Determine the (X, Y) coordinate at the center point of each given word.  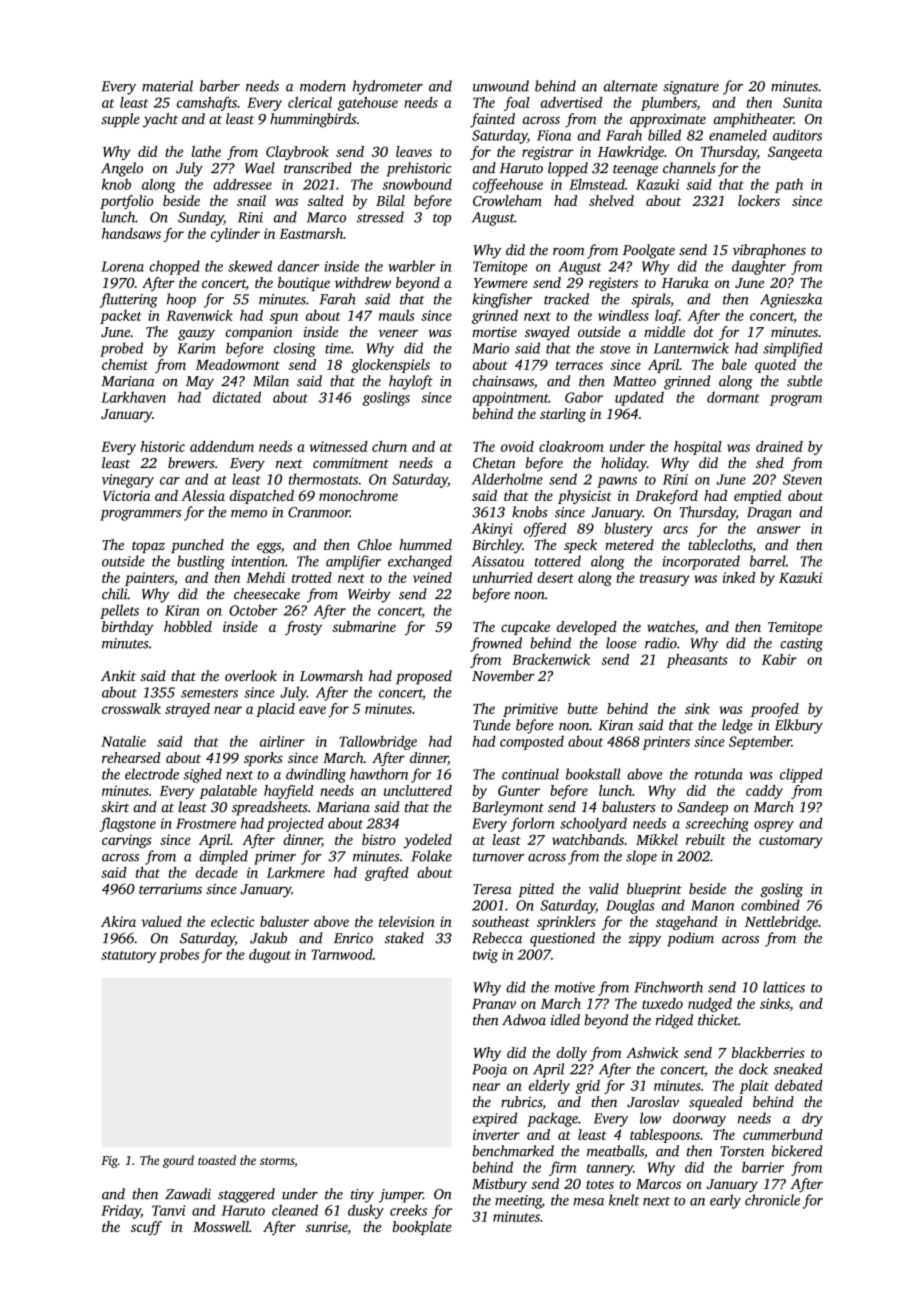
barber (220, 86)
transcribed (318, 168)
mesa (589, 1202)
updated (639, 398)
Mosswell (221, 1226)
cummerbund (783, 1134)
